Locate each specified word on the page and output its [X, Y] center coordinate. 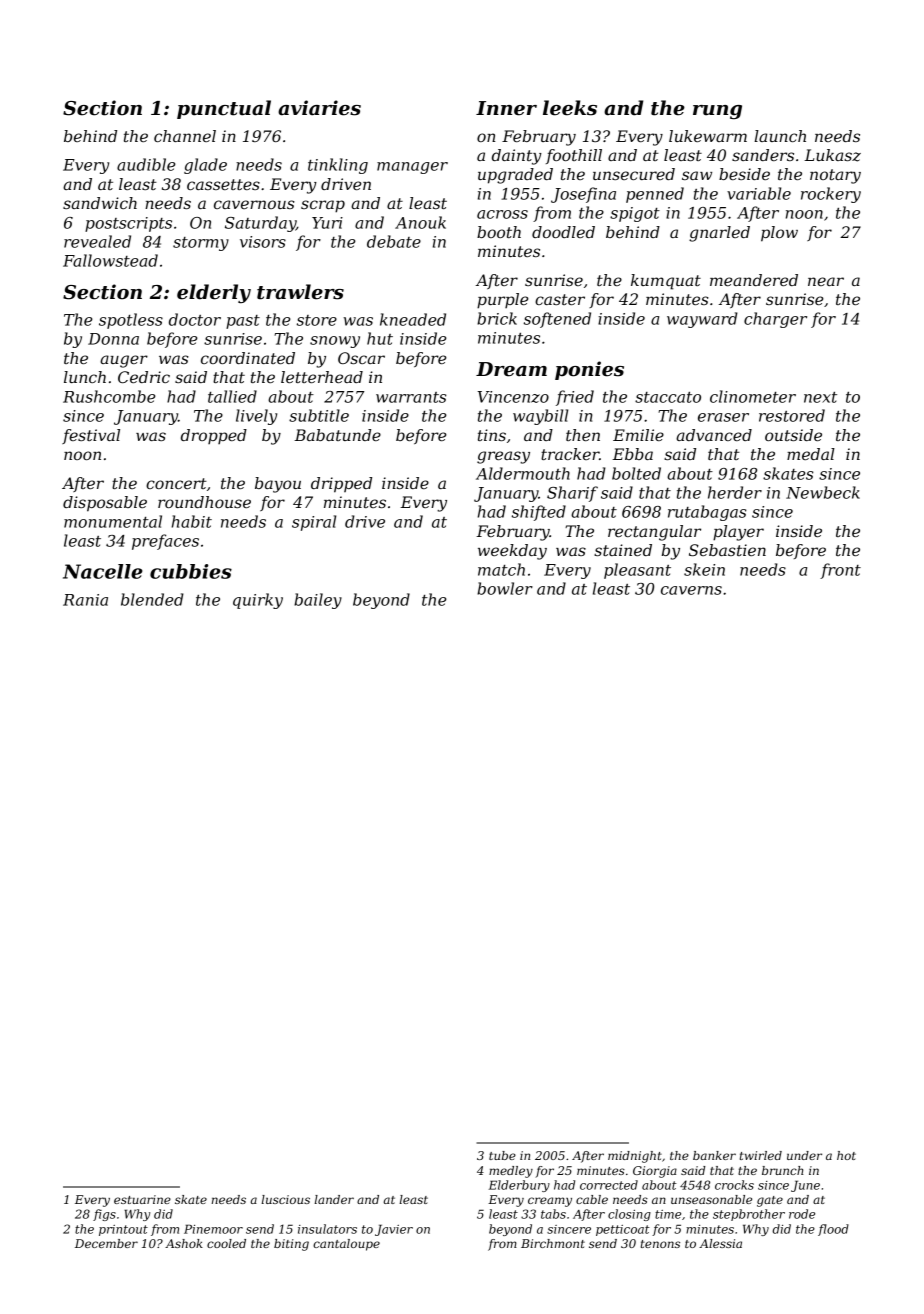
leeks [570, 108]
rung [717, 112]
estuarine [142, 1199]
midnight [635, 1157]
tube [502, 1155]
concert [176, 483]
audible [146, 164]
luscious [285, 1199]
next [820, 397]
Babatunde [337, 435]
